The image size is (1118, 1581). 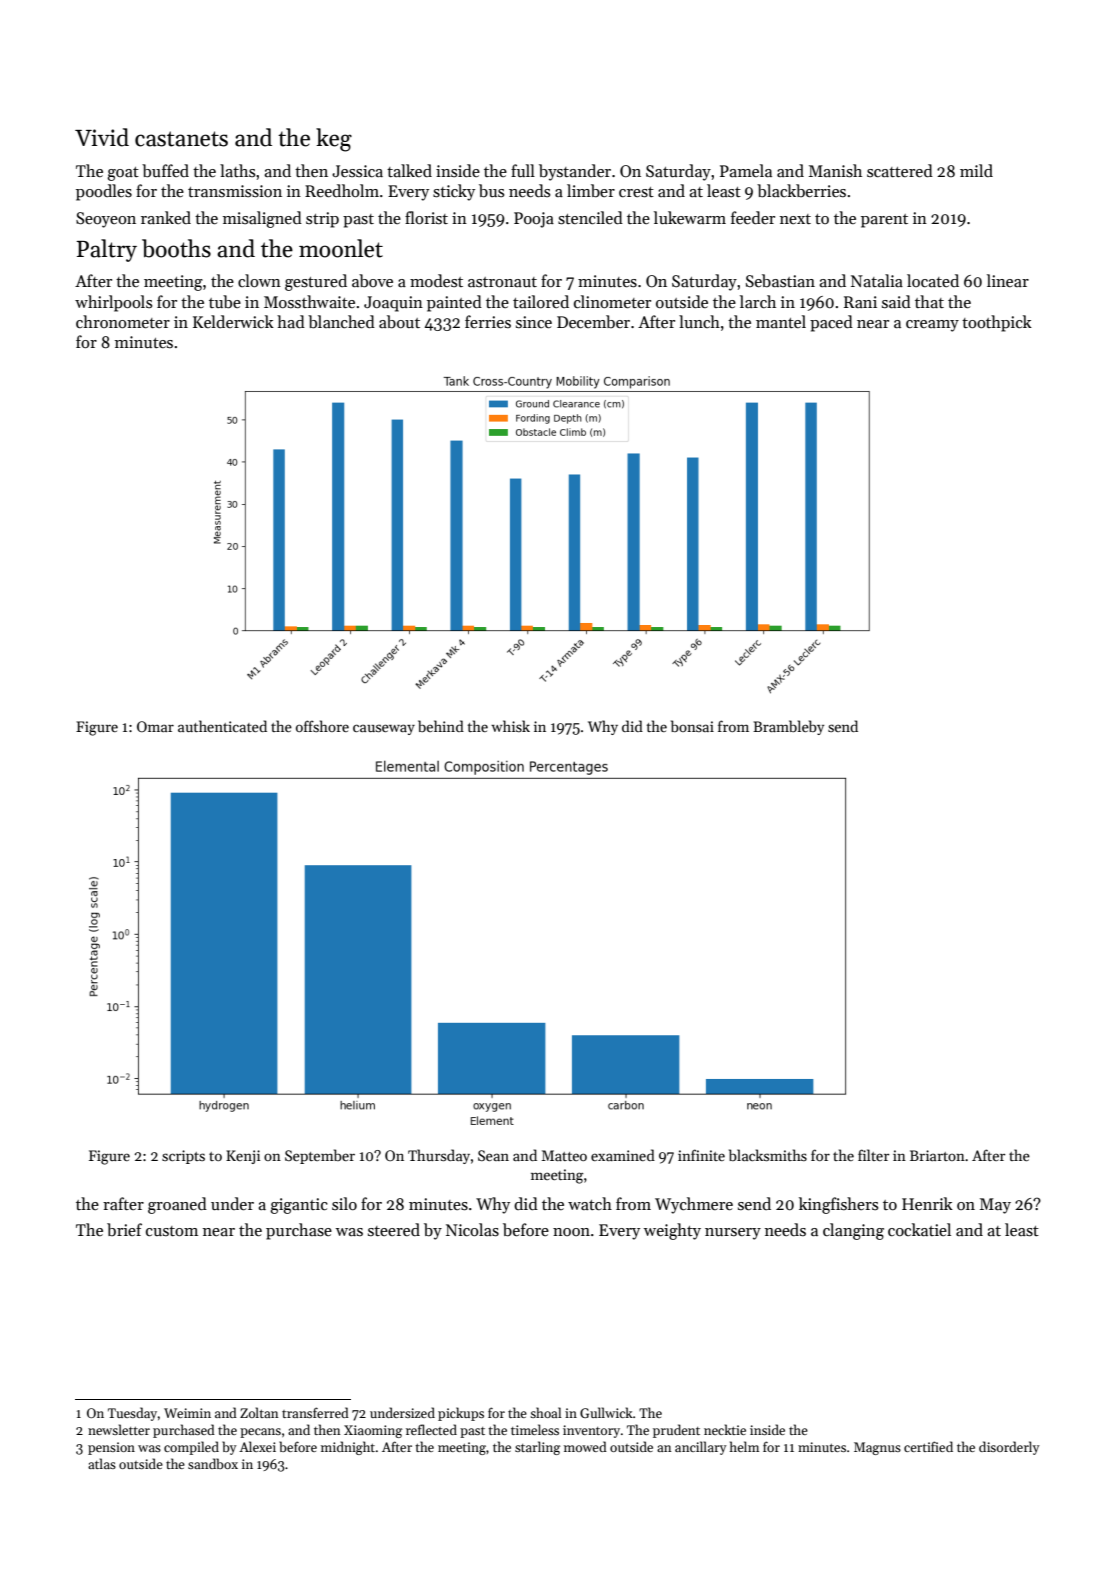 What do you see at coordinates (243, 1157) in the screenshot?
I see `Kenji` at bounding box center [243, 1157].
